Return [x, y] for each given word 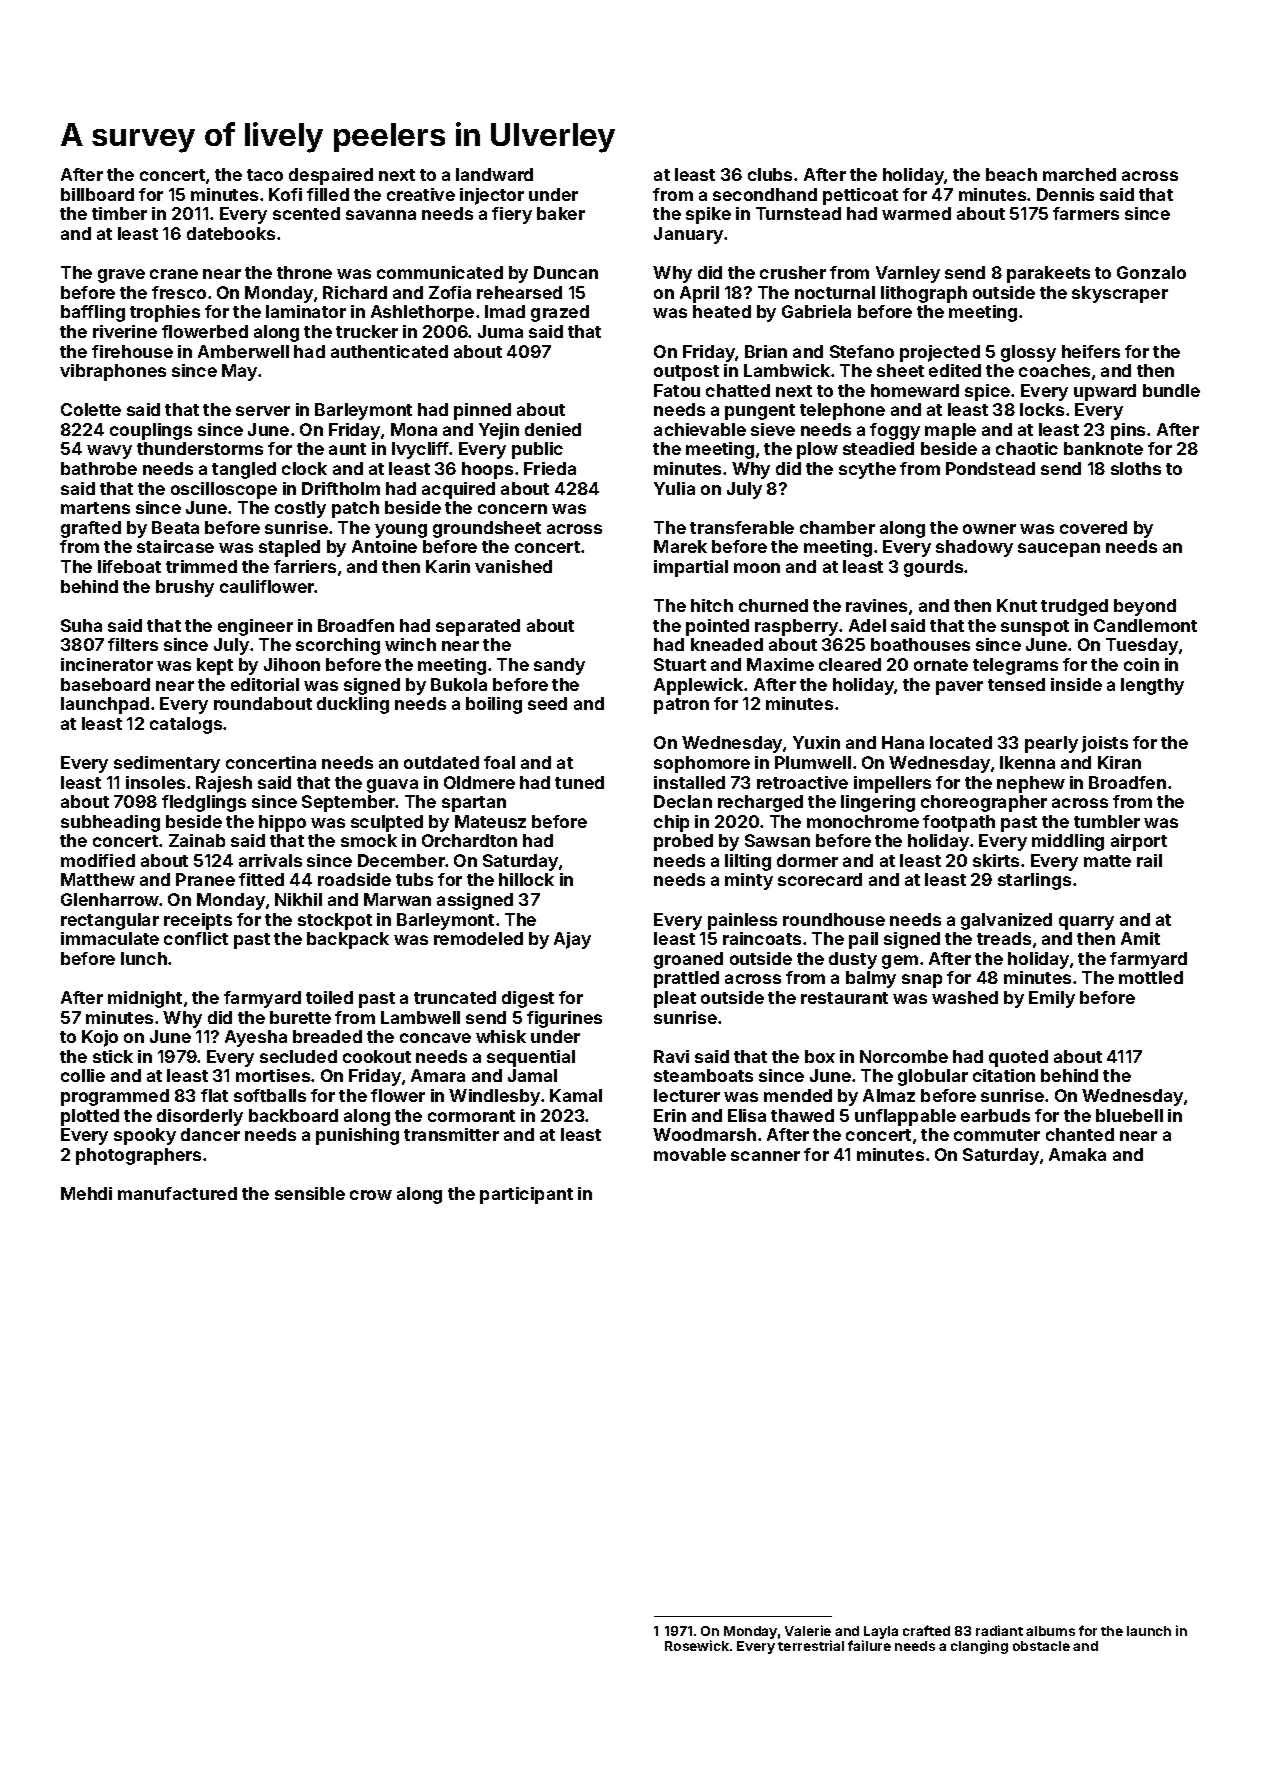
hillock [526, 879]
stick [113, 1056]
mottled [1151, 977]
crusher [793, 272]
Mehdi [86, 1193]
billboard [97, 194]
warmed [916, 213]
